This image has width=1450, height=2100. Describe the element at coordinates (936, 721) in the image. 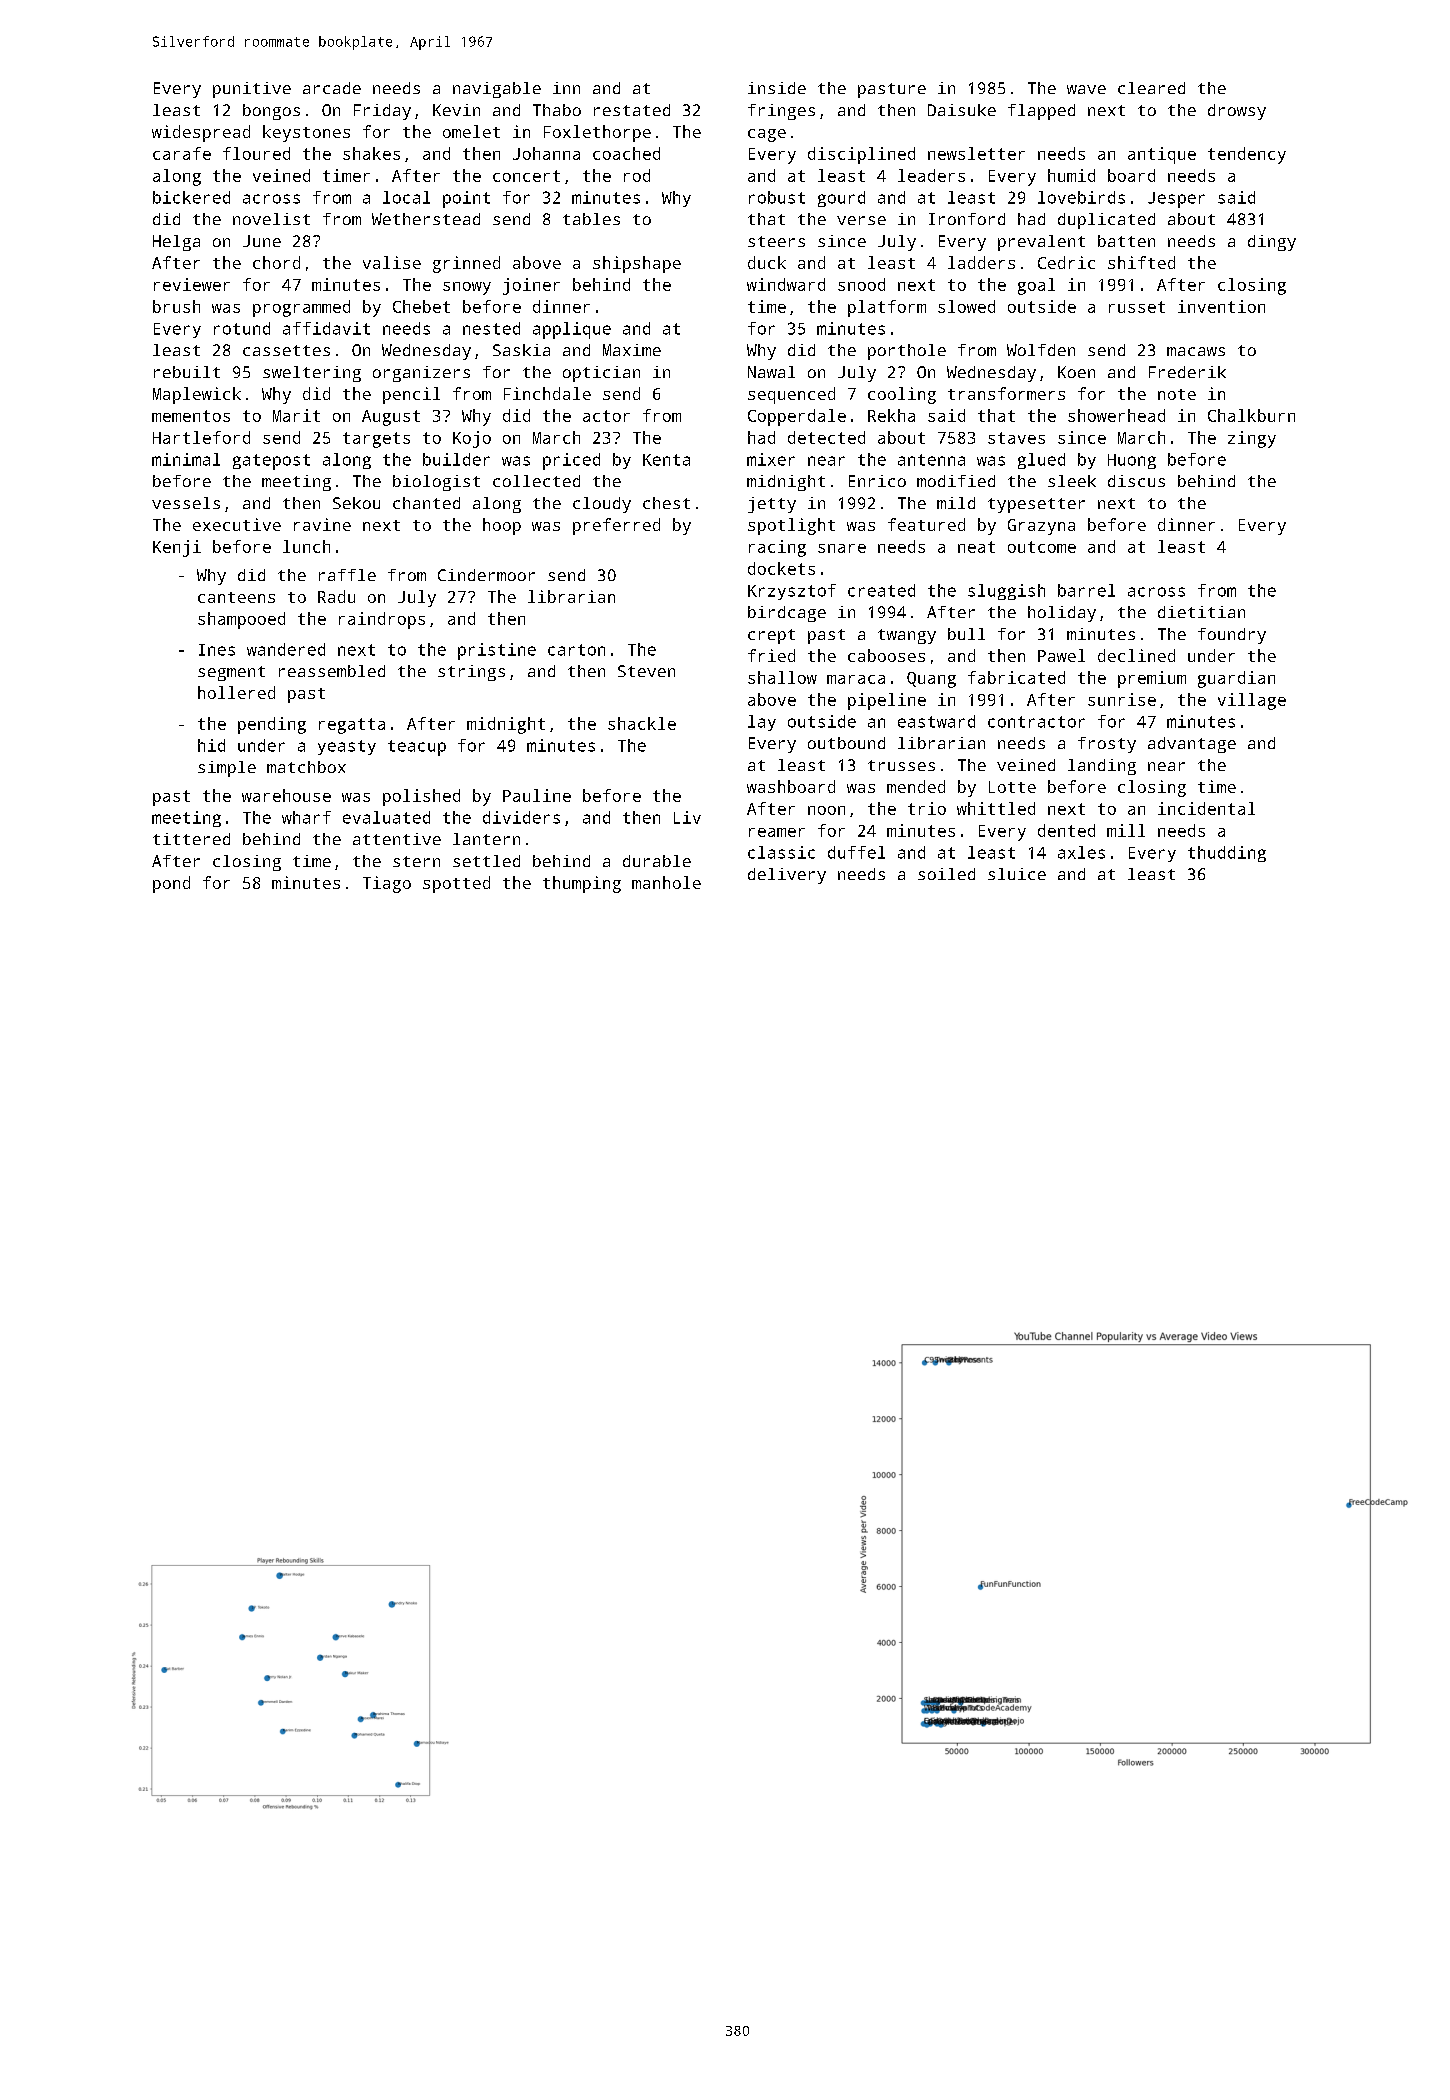

I see `eastward` at that location.
